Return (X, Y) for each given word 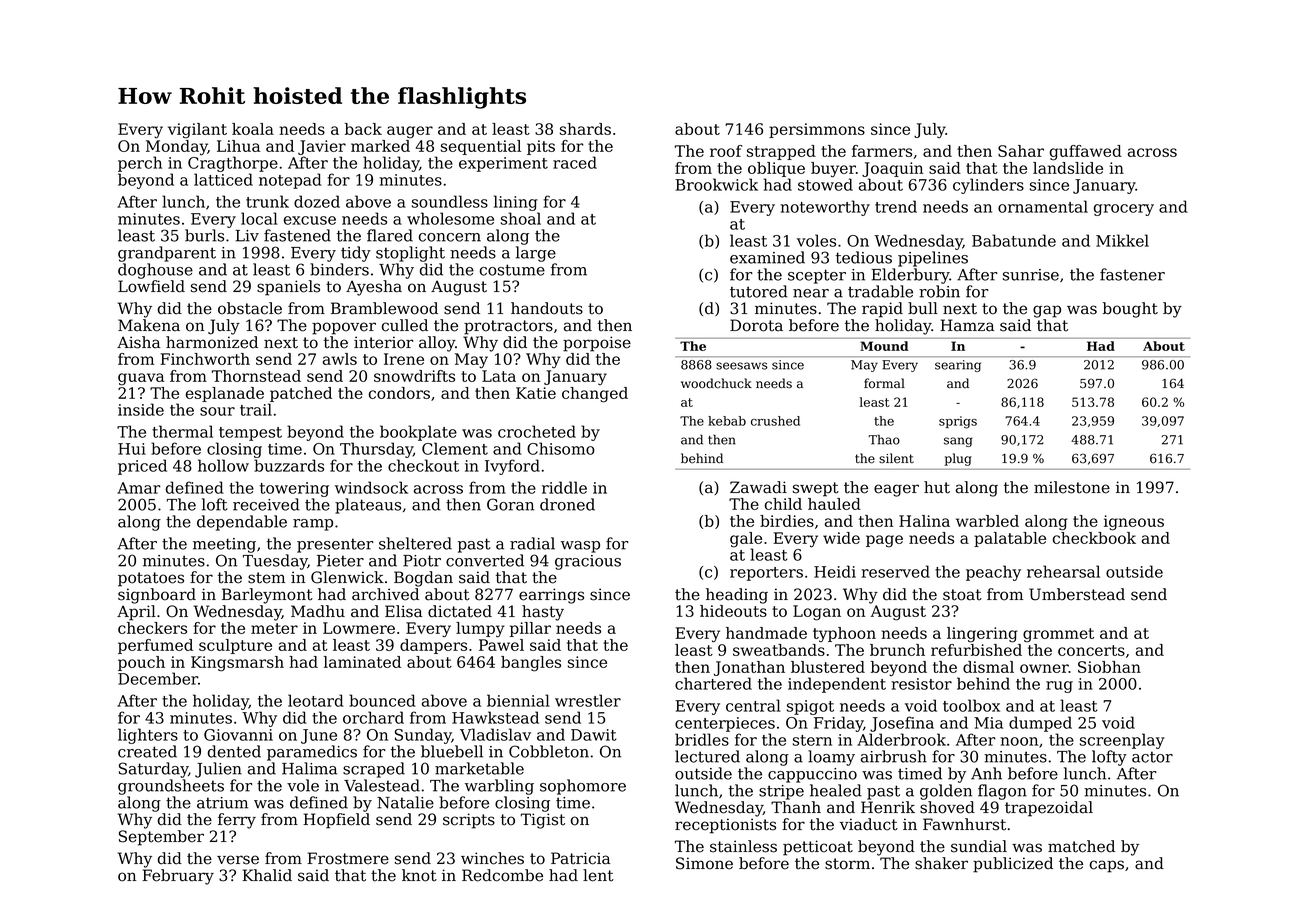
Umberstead (1077, 594)
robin (939, 291)
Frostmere (348, 858)
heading (737, 596)
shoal (521, 218)
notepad (290, 181)
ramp (313, 525)
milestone (1072, 487)
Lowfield (151, 286)
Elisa (403, 611)
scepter (817, 276)
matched (1081, 846)
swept (816, 489)
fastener (1132, 274)
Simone (704, 863)
